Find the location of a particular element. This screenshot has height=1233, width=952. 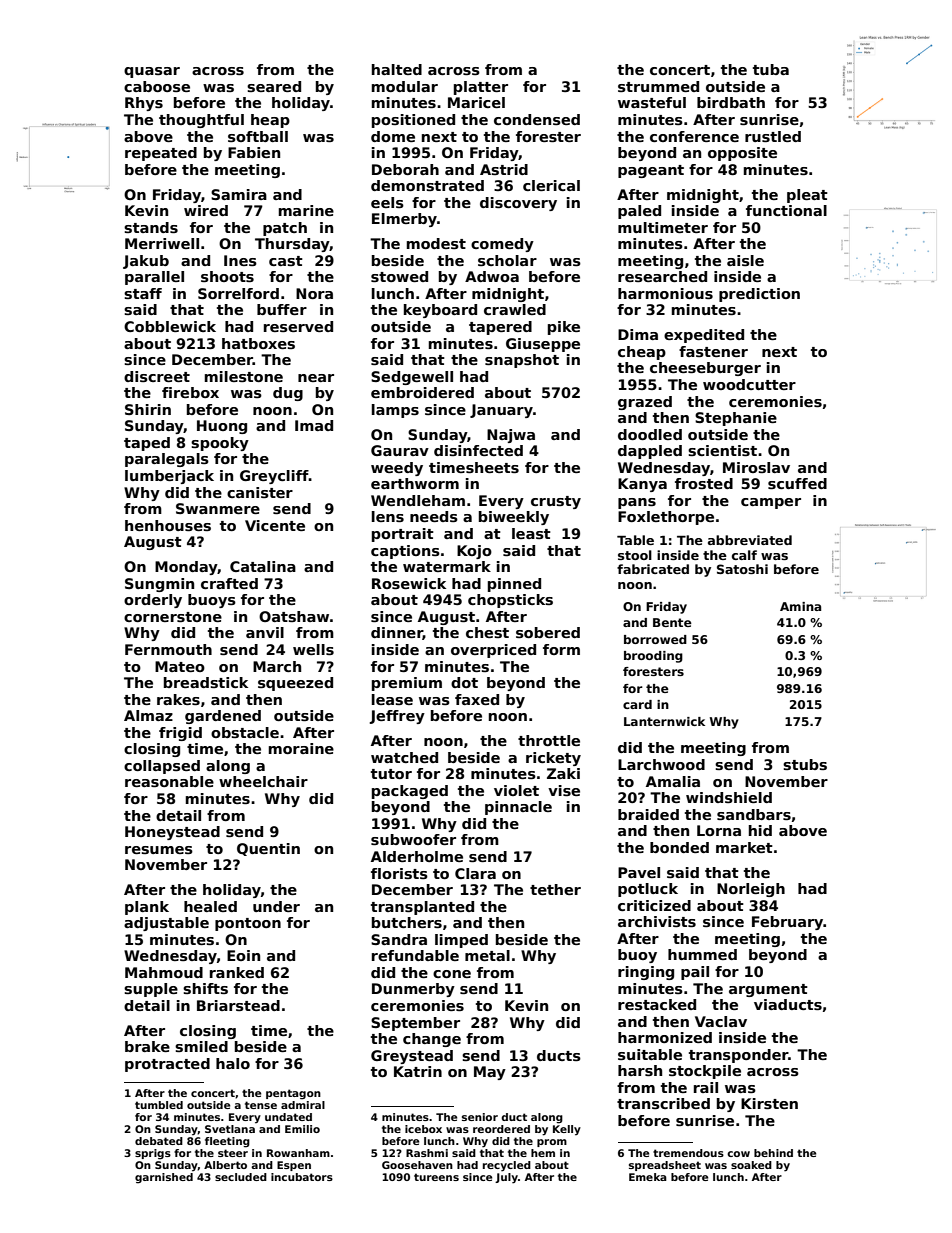

reasonable is located at coordinates (169, 781).
